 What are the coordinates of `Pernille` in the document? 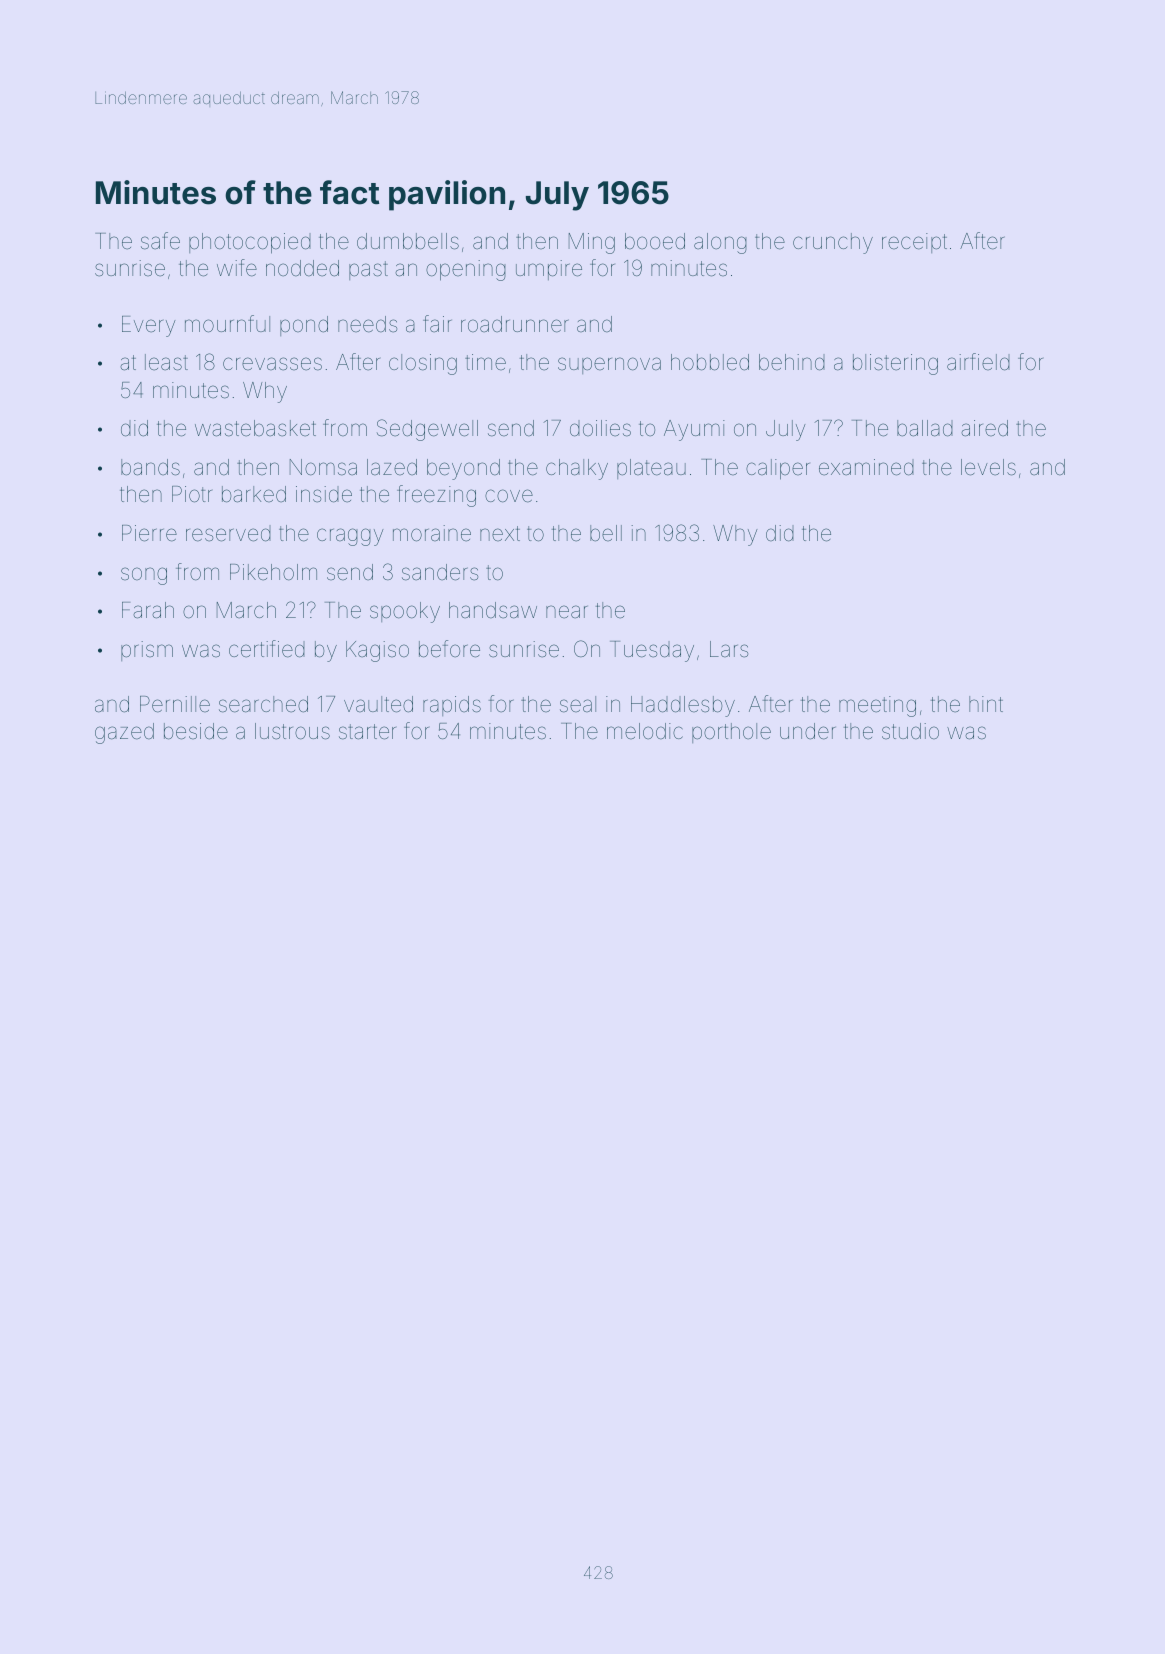 It's located at (175, 704).
